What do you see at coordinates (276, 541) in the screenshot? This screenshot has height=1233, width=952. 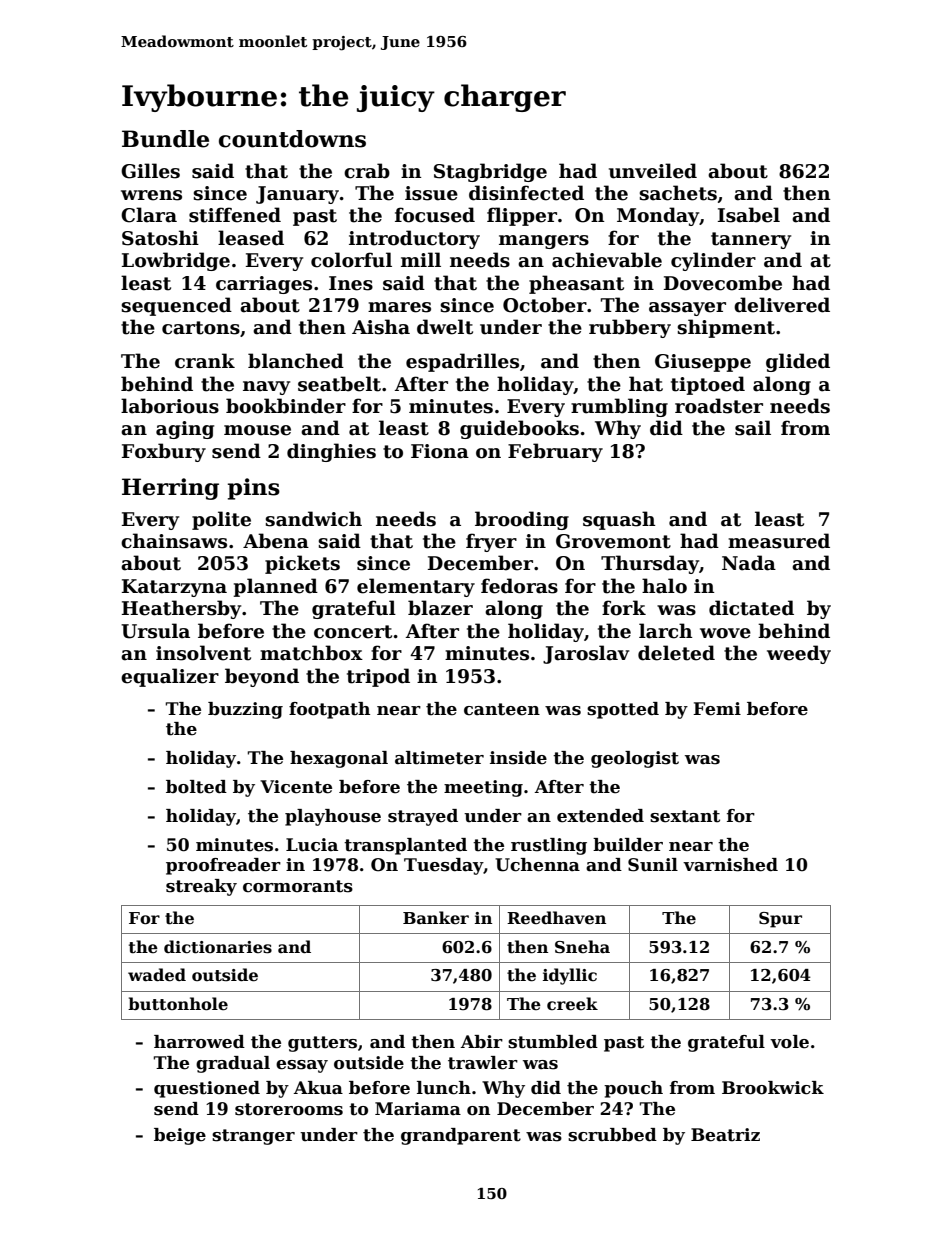 I see `Abena` at bounding box center [276, 541].
